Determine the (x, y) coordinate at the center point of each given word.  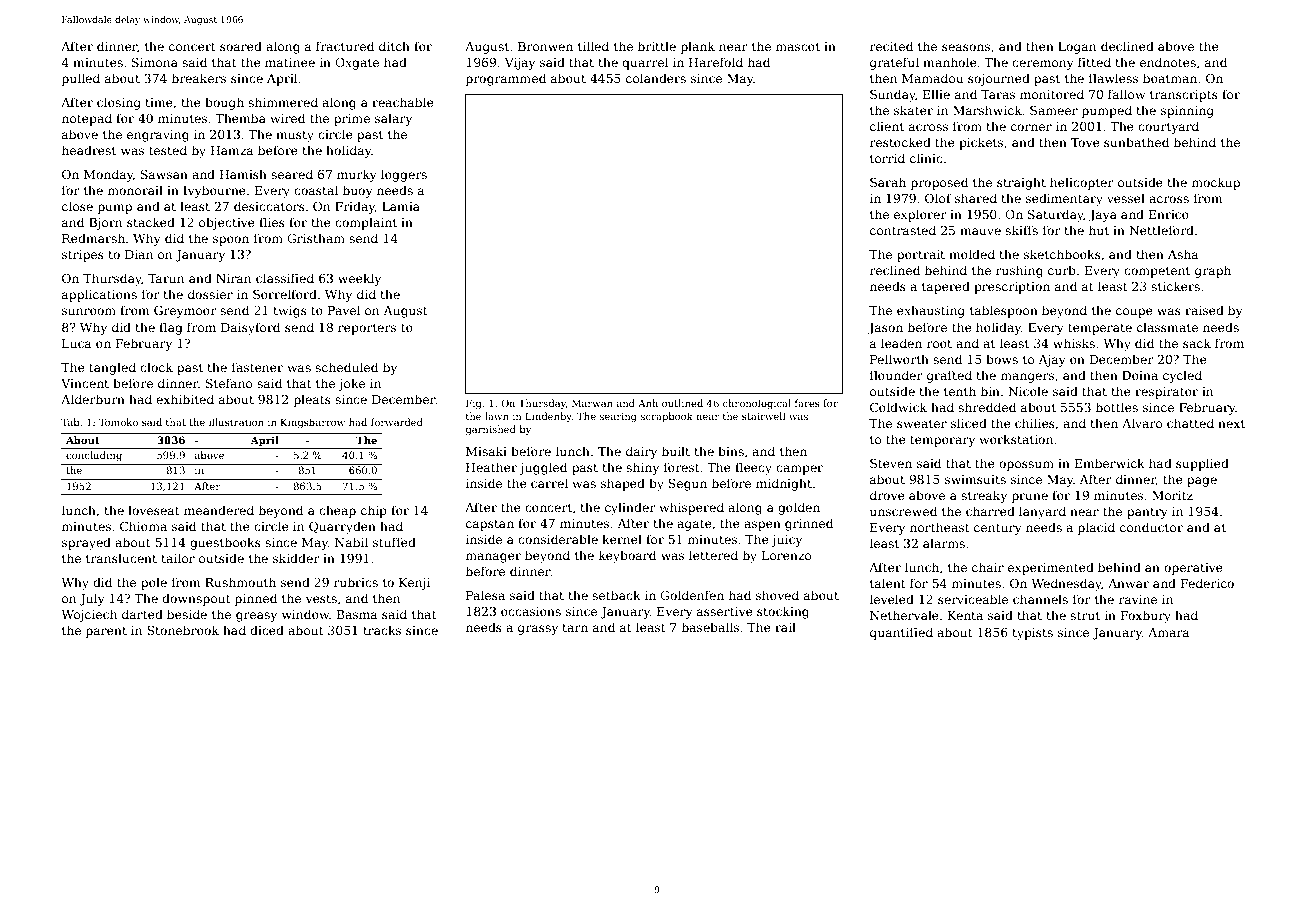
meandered (219, 510)
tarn (575, 628)
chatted (1190, 423)
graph (1213, 271)
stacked (151, 222)
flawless (1113, 78)
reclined (895, 270)
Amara (1168, 632)
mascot (798, 47)
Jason (885, 329)
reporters (367, 329)
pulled (81, 79)
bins (731, 451)
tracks (382, 630)
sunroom (89, 311)
